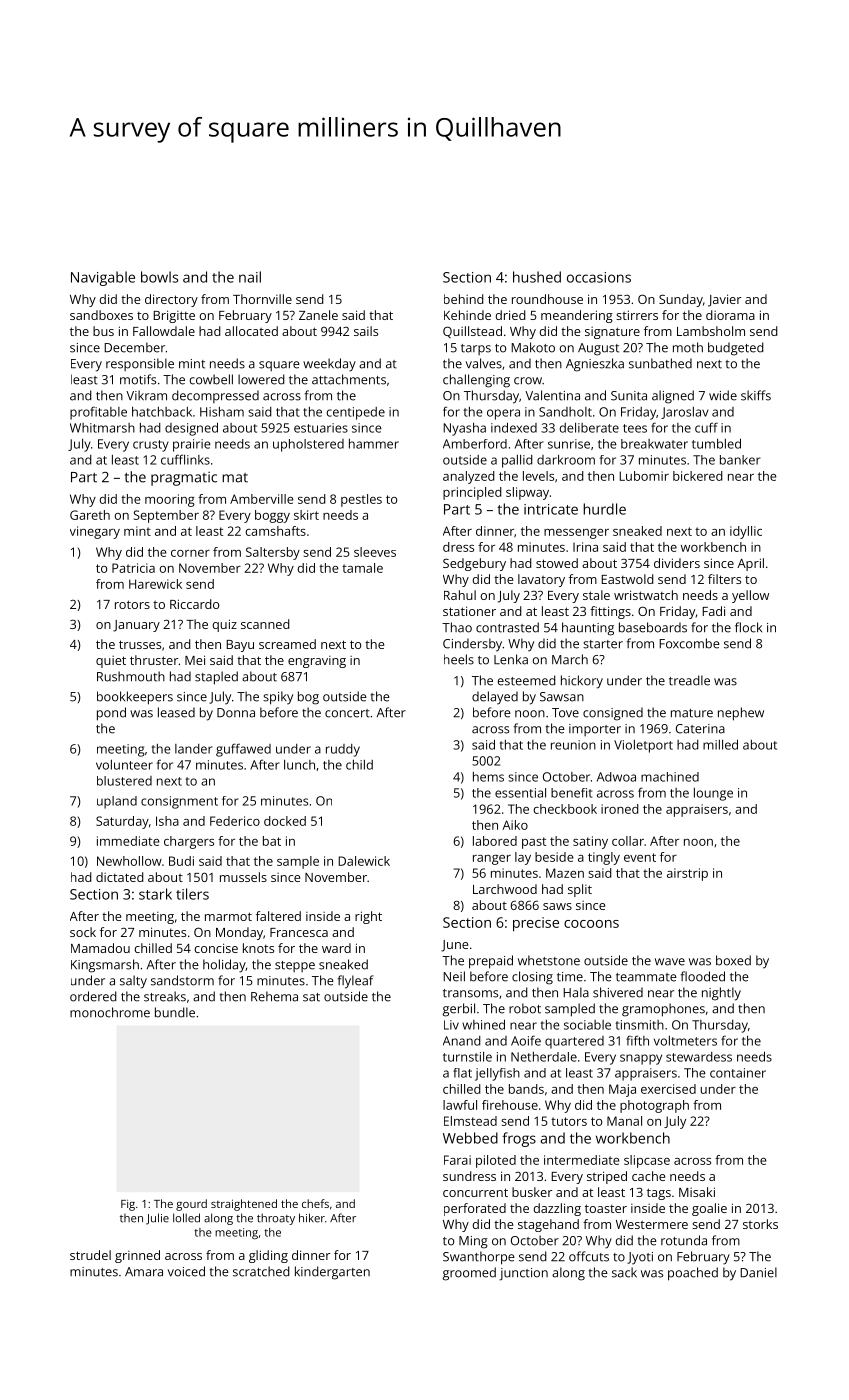 The width and height of the image is (849, 1400). Describe the element at coordinates (318, 315) in the image. I see `Zanele` at that location.
